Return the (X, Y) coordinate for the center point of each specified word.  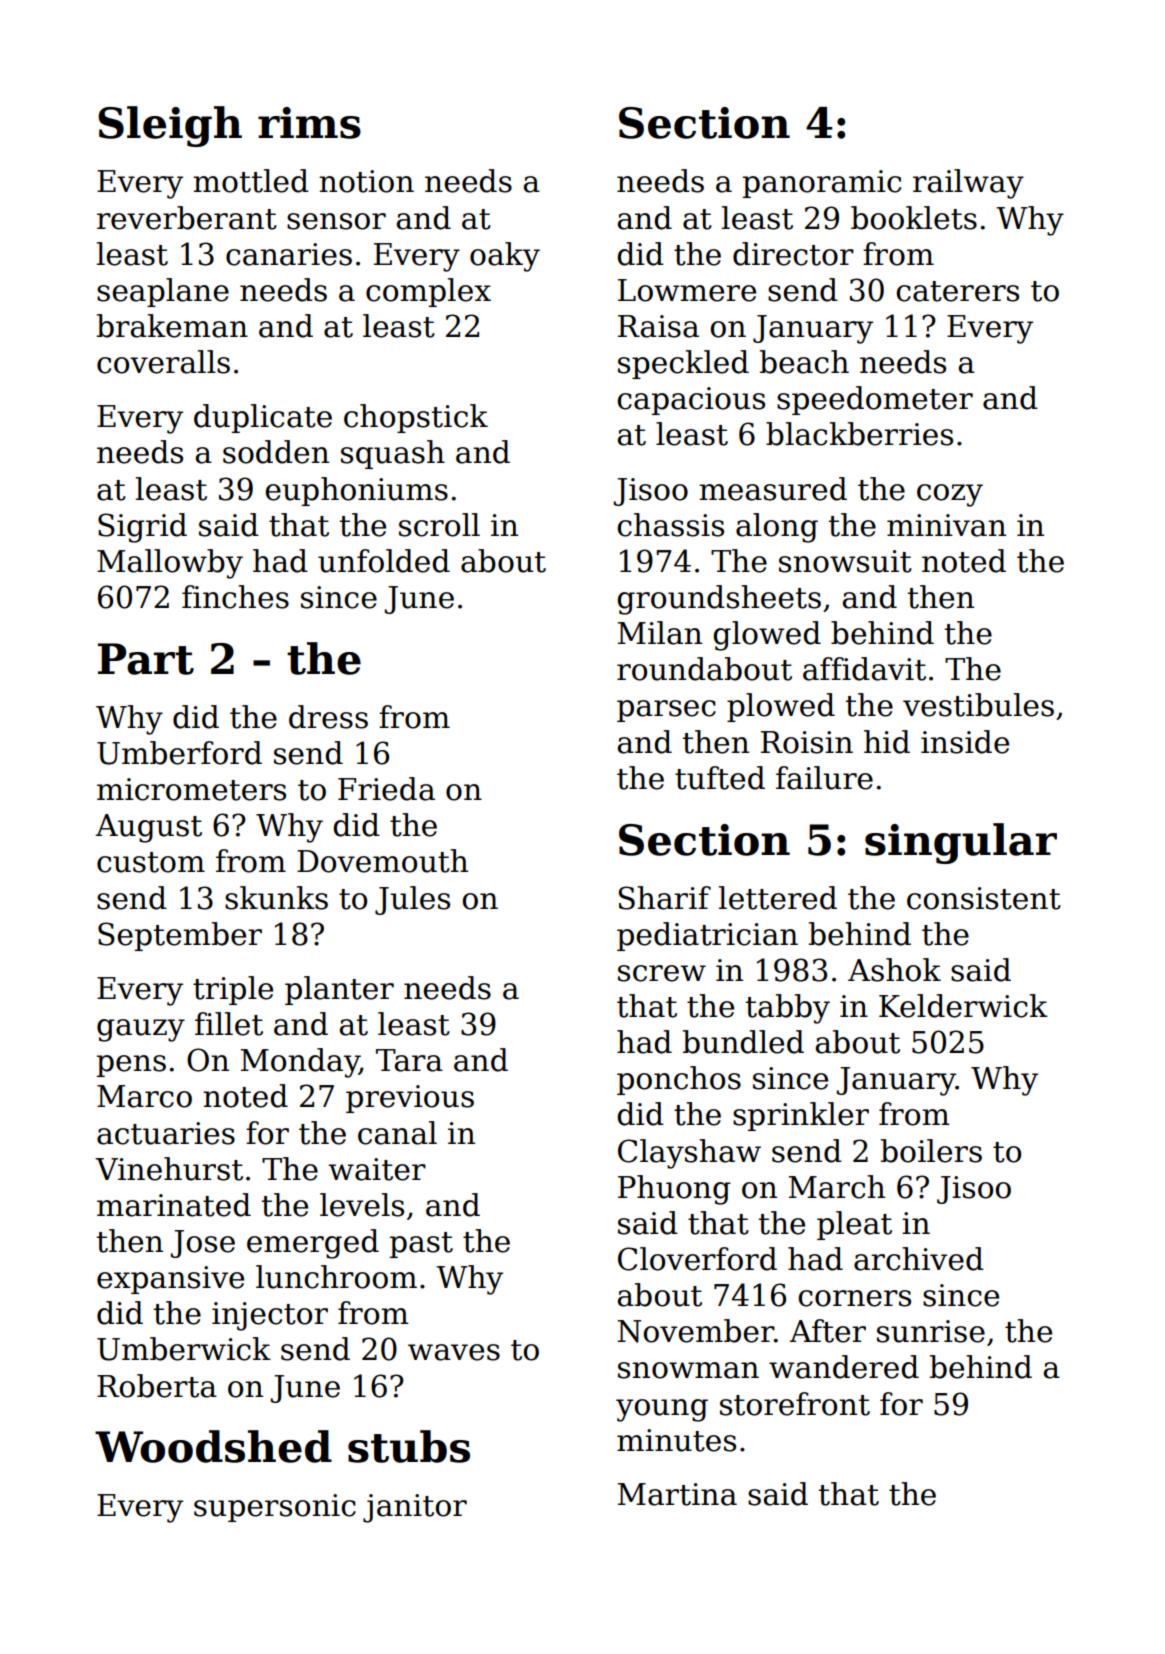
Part (146, 659)
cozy (950, 495)
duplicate (263, 418)
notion (366, 181)
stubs (409, 1446)
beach (804, 362)
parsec (666, 711)
